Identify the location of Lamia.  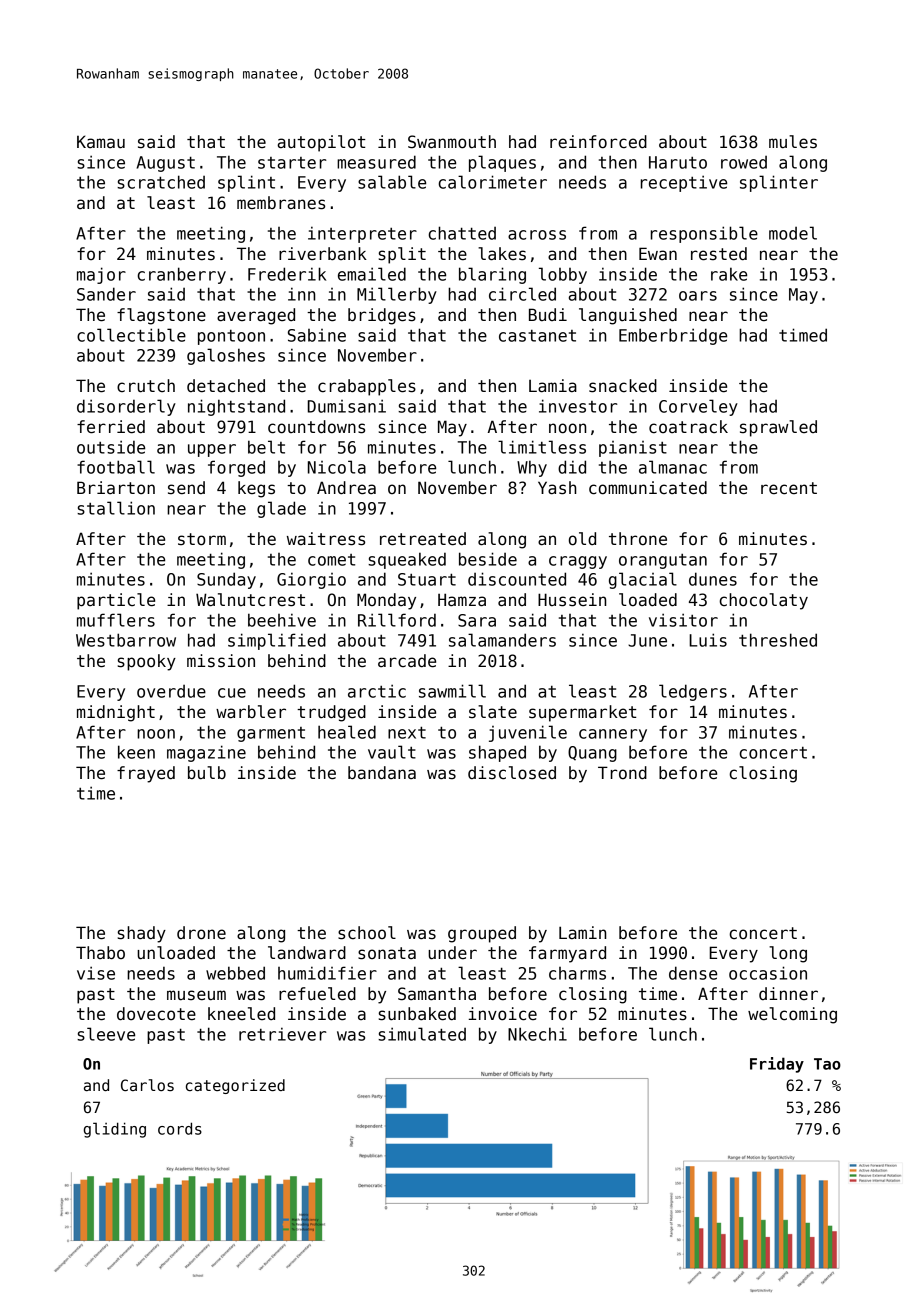
(553, 386).
